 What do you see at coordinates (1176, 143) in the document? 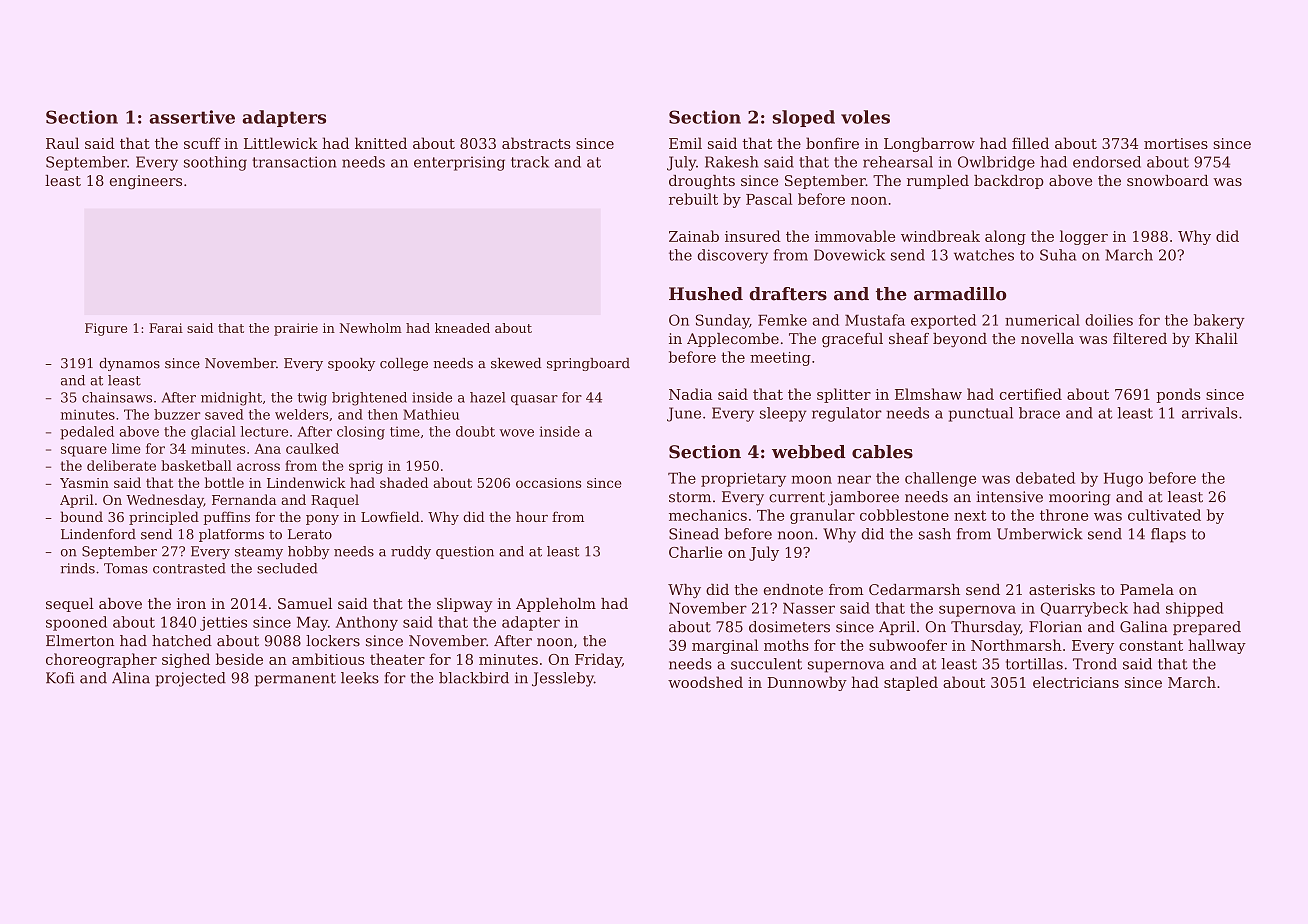
I see `mortises` at bounding box center [1176, 143].
